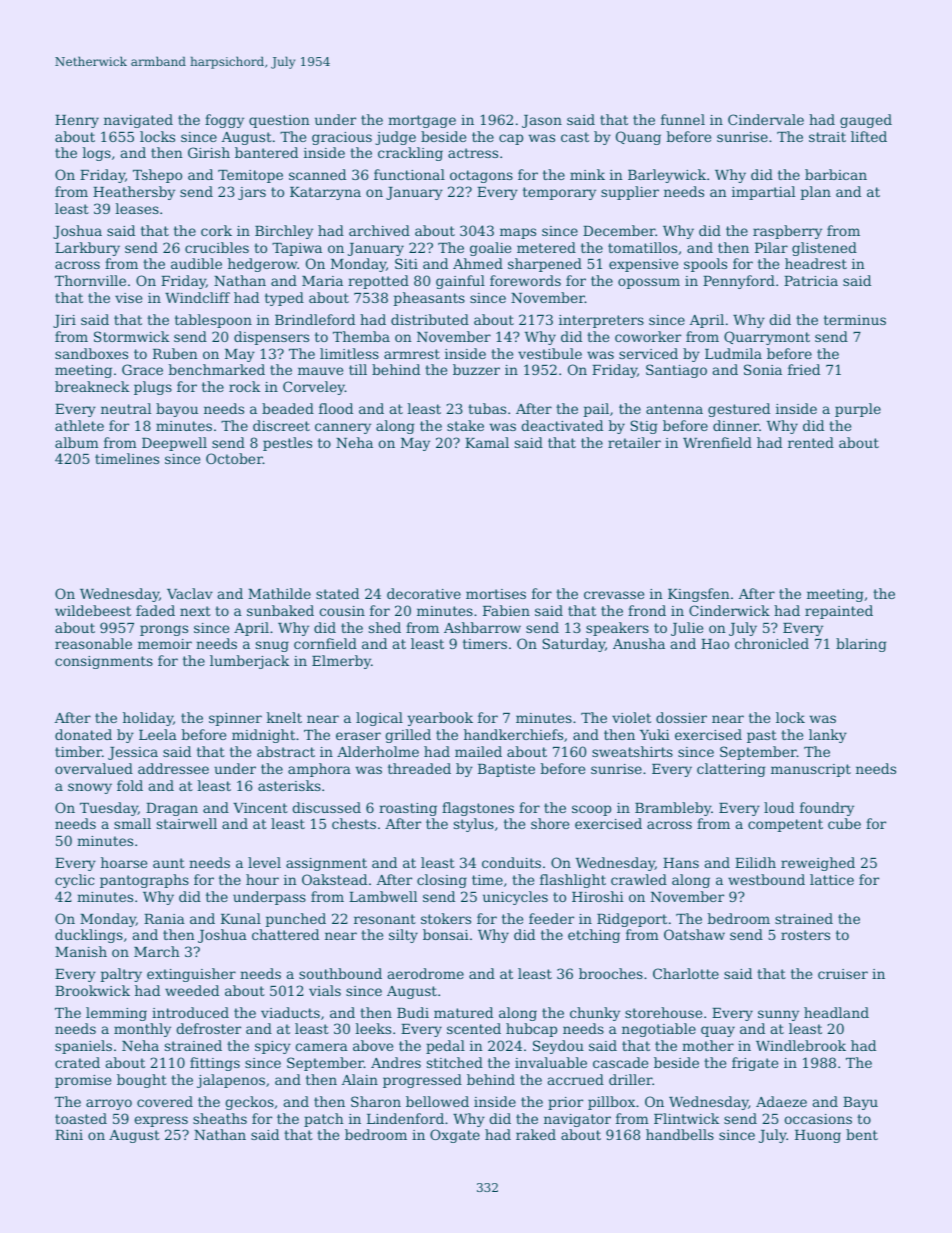 The image size is (952, 1233). Describe the element at coordinates (772, 643) in the page. I see `chronicled` at that location.
